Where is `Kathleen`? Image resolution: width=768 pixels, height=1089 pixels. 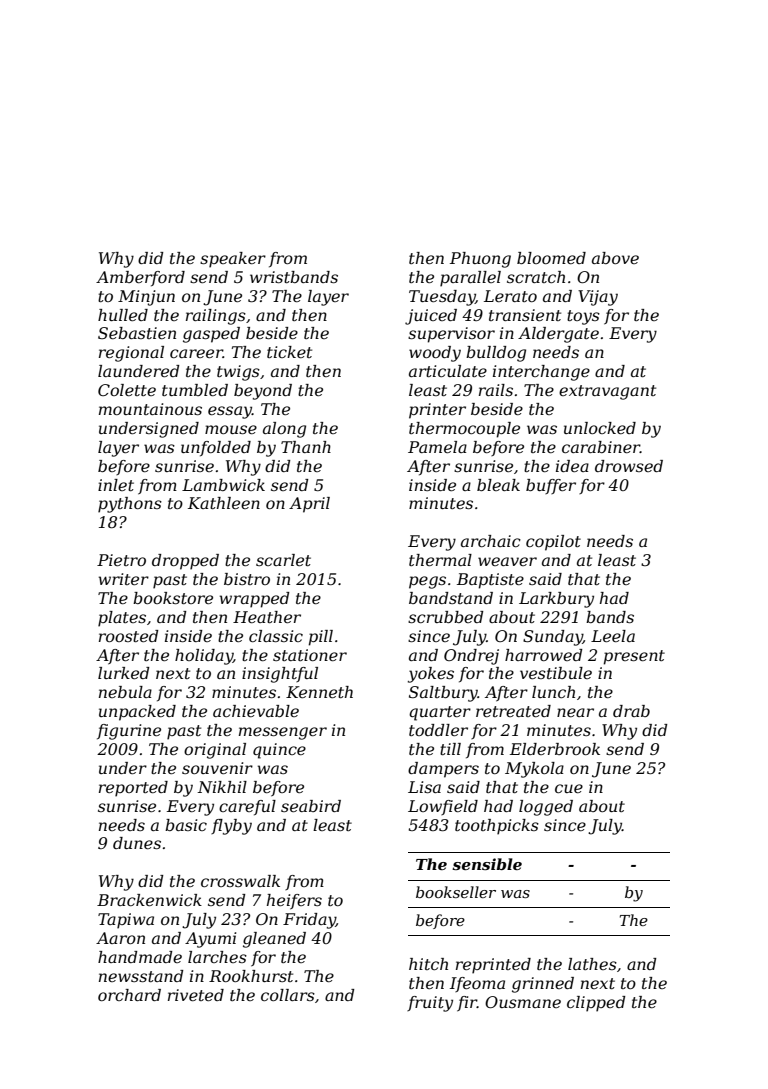
Kathleen is located at coordinates (224, 503).
